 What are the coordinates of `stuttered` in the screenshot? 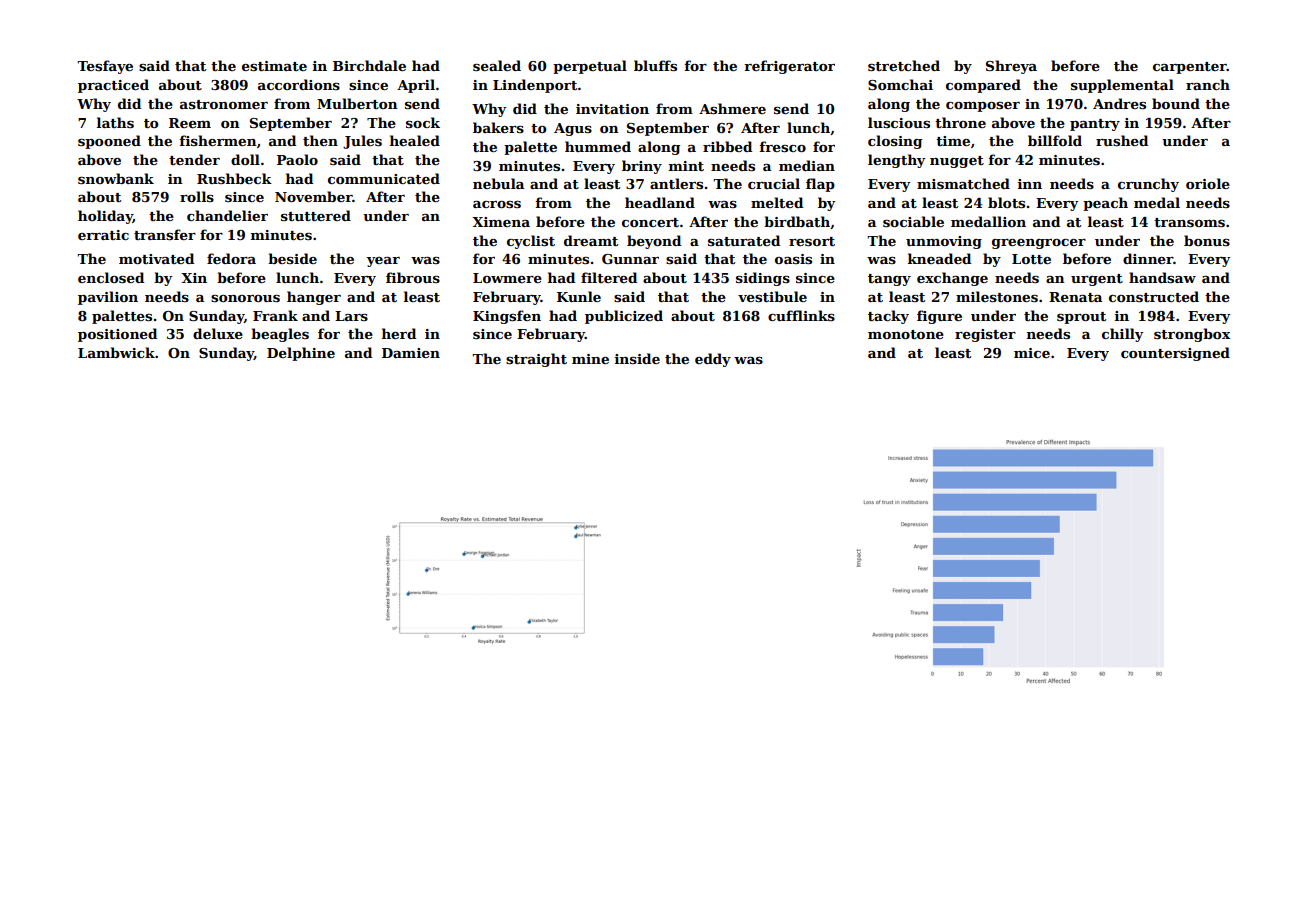 It's located at (316, 215).
